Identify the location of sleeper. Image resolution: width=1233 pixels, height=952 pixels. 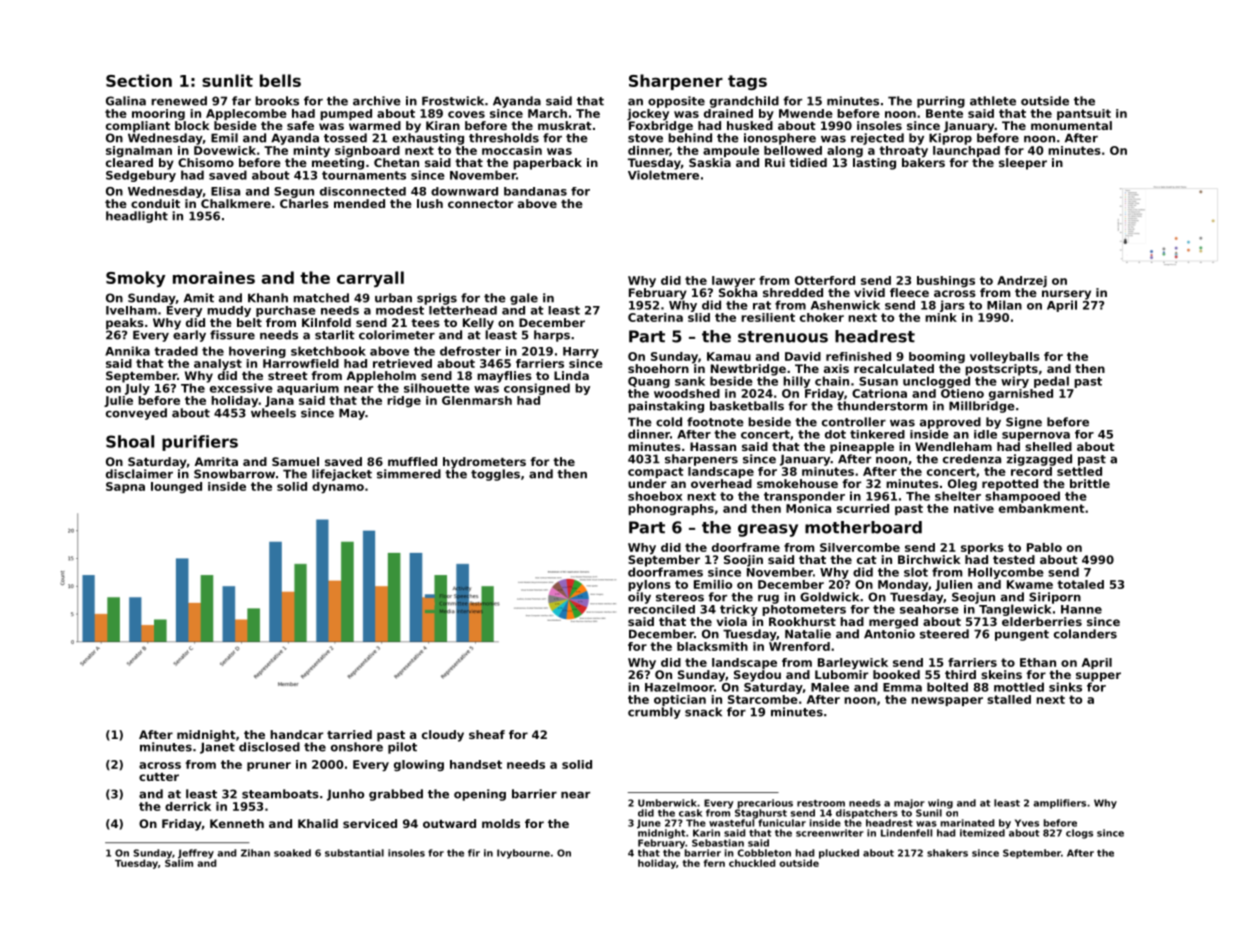
(1023, 164).
